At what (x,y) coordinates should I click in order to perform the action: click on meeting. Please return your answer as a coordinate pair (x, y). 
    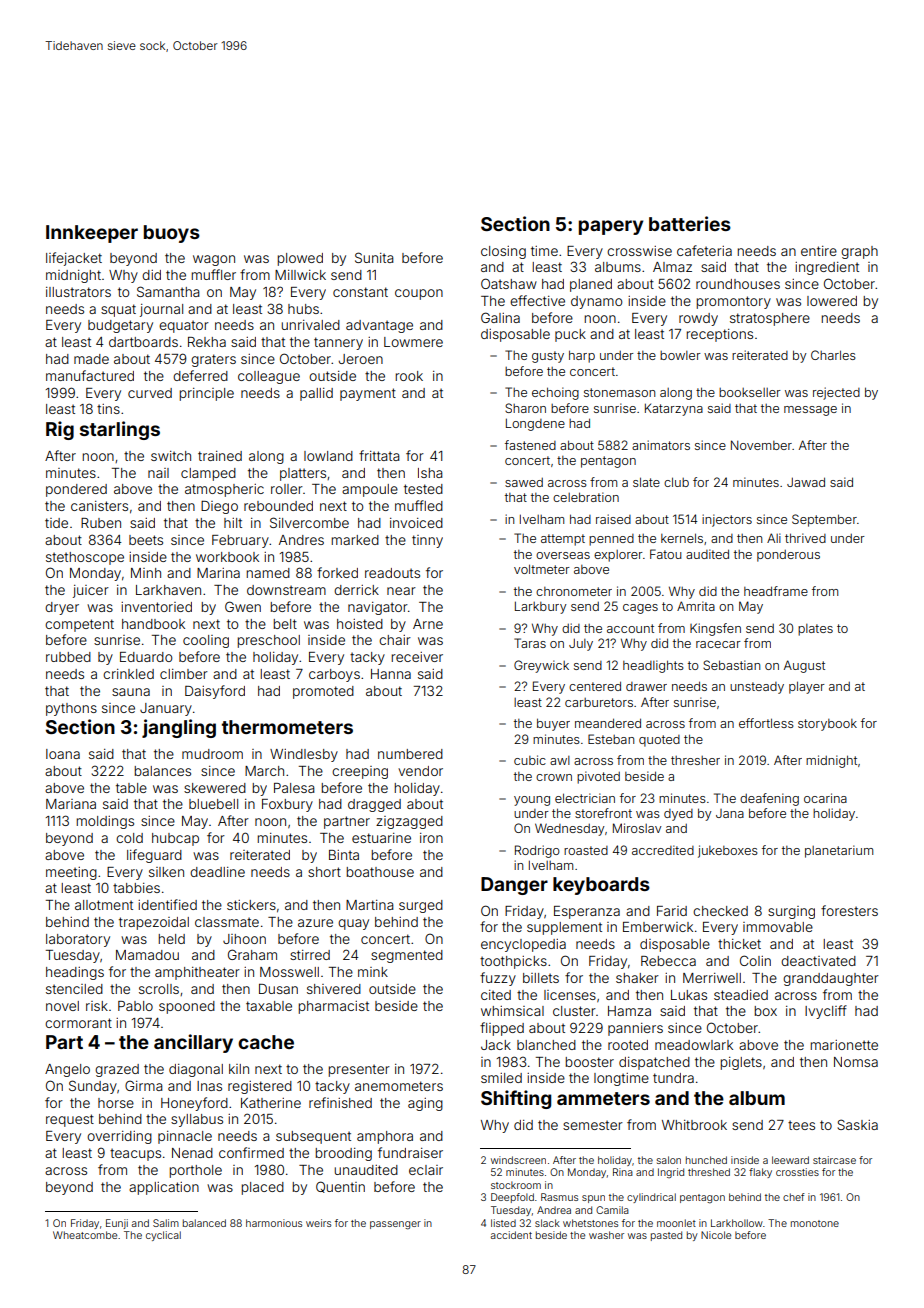
    Looking at the image, I should click on (71, 873).
